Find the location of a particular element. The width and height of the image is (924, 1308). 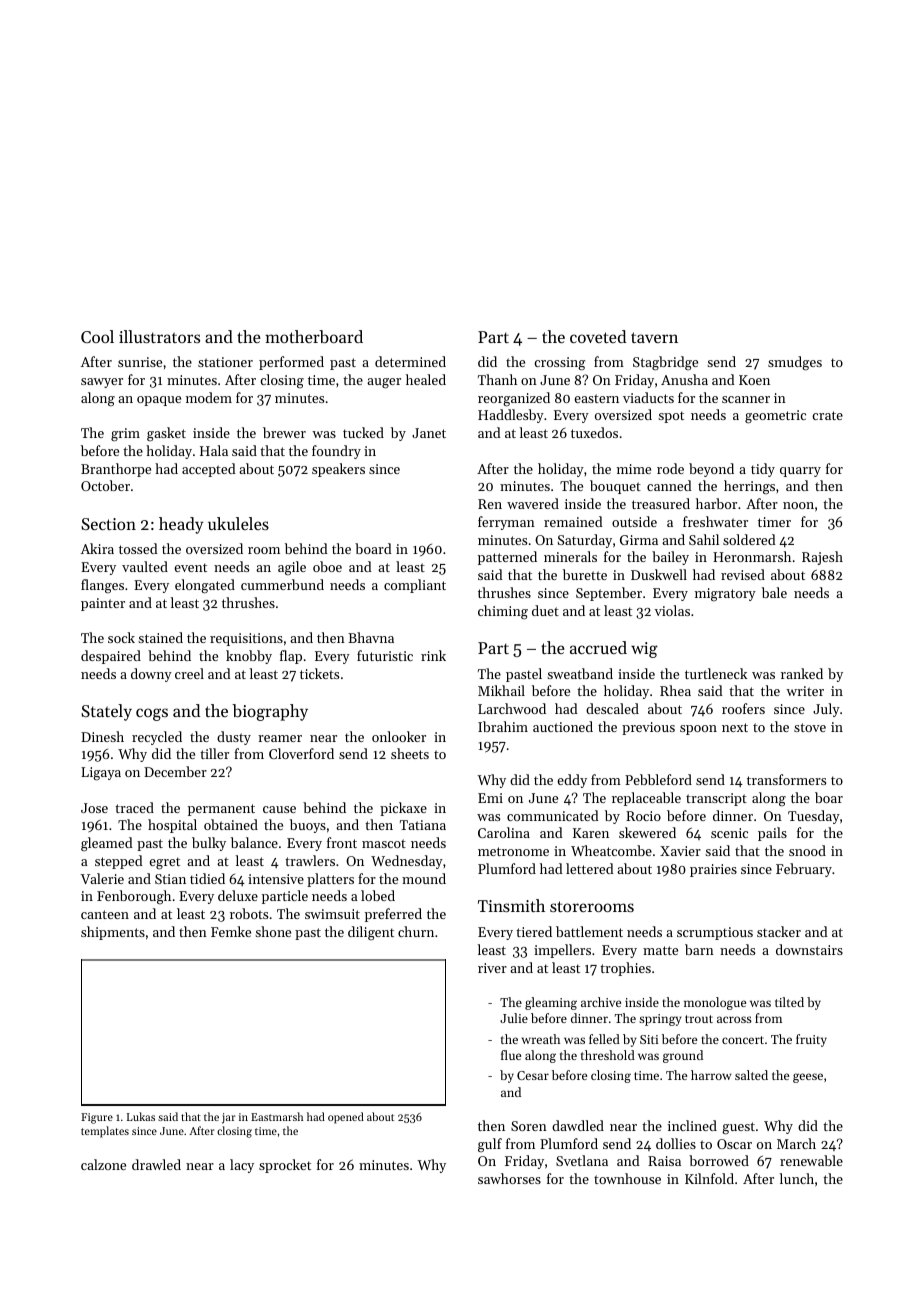

bale is located at coordinates (774, 592).
